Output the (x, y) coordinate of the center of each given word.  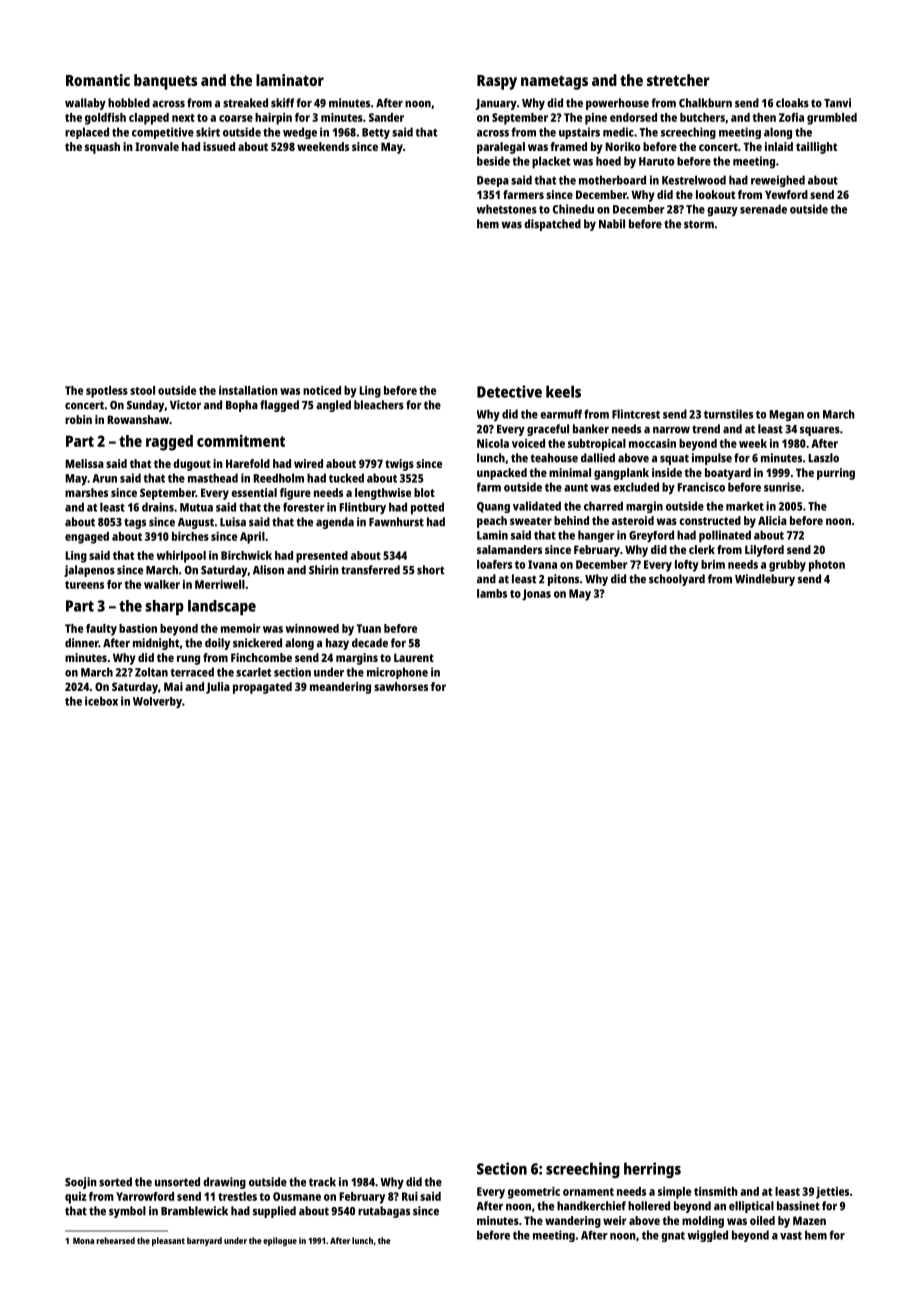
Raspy (497, 82)
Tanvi (837, 103)
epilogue (280, 1241)
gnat (673, 1237)
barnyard (204, 1241)
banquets (165, 82)
